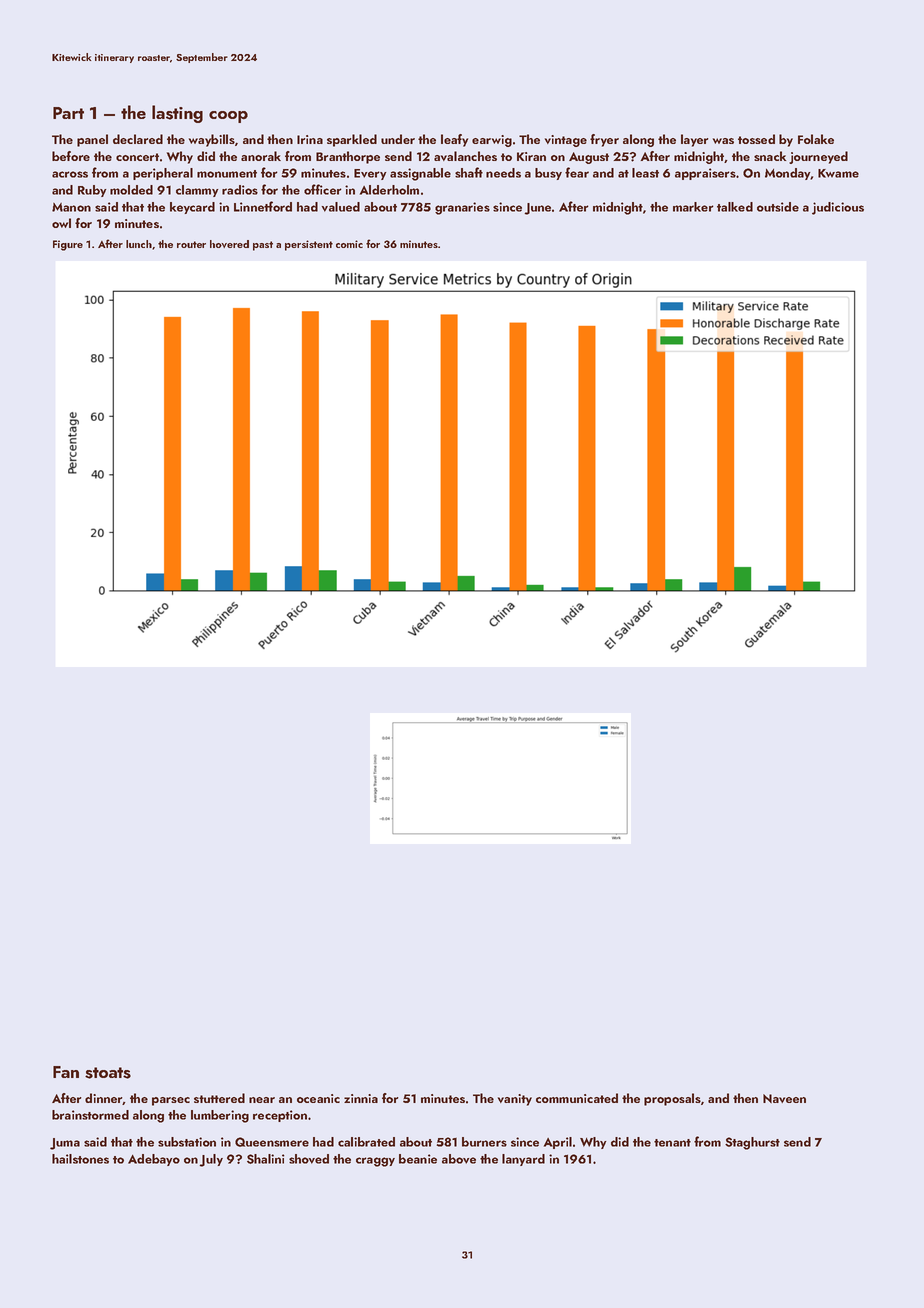  Describe the element at coordinates (80, 1159) in the screenshot. I see `hailstones` at that location.
